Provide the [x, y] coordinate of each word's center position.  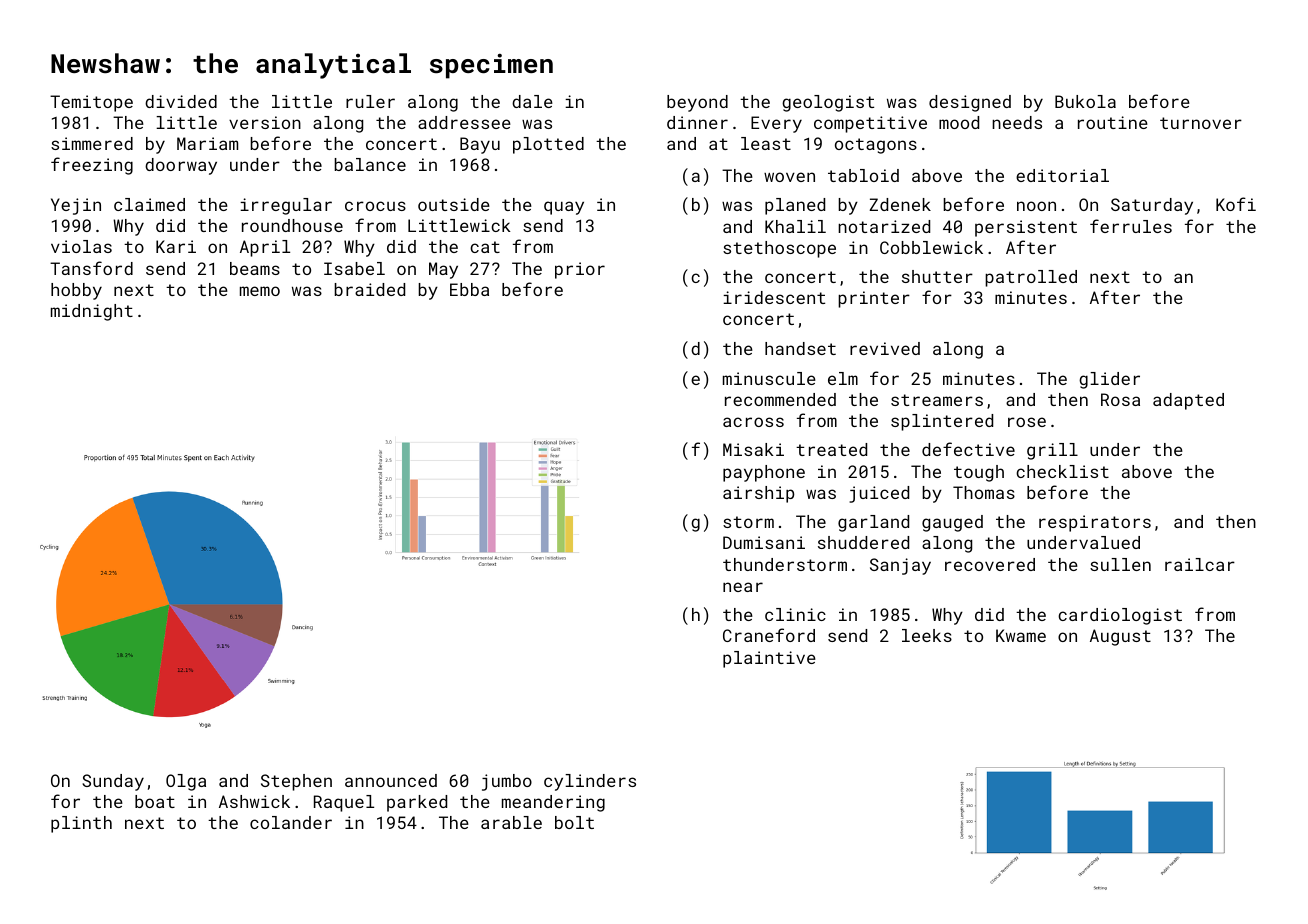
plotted [548, 145]
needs [1017, 122]
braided [370, 289]
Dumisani [764, 542]
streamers [937, 400]
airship [758, 494]
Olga [186, 782]
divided [181, 101]
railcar [1200, 564]
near [743, 587]
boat [155, 801]
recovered [990, 564]
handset [800, 348]
